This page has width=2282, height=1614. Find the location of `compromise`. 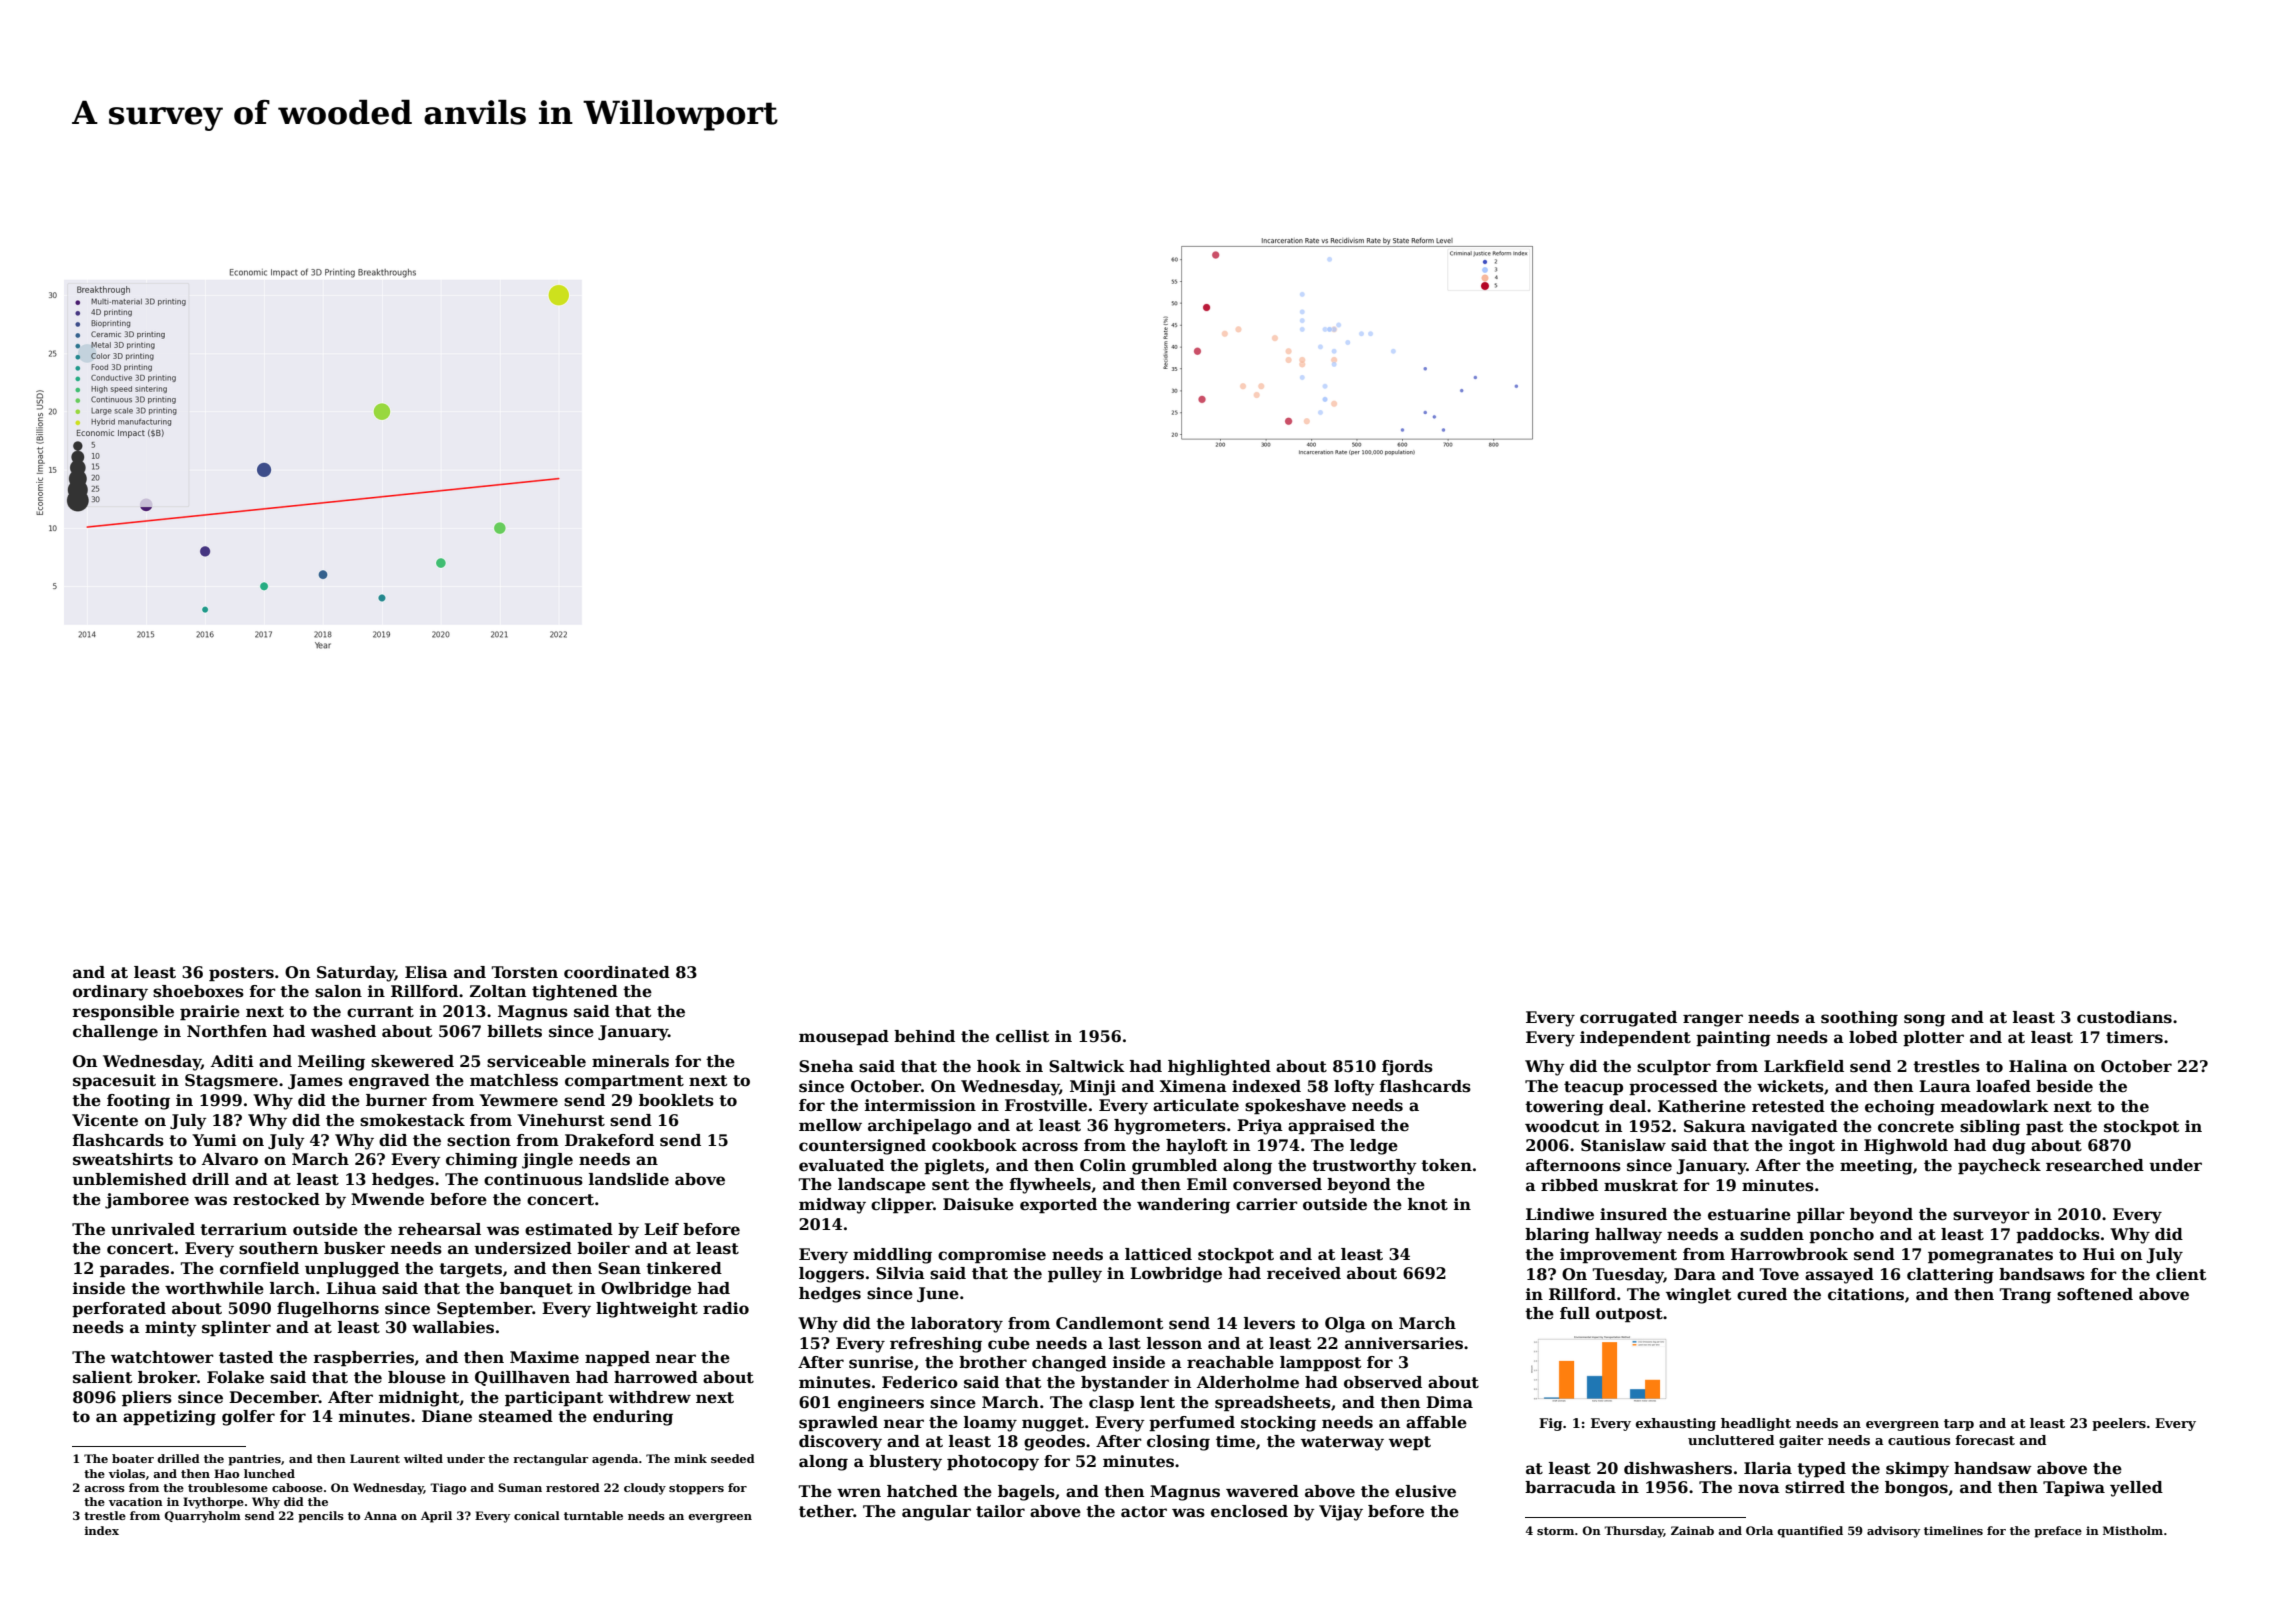

compromise is located at coordinates (992, 1256).
